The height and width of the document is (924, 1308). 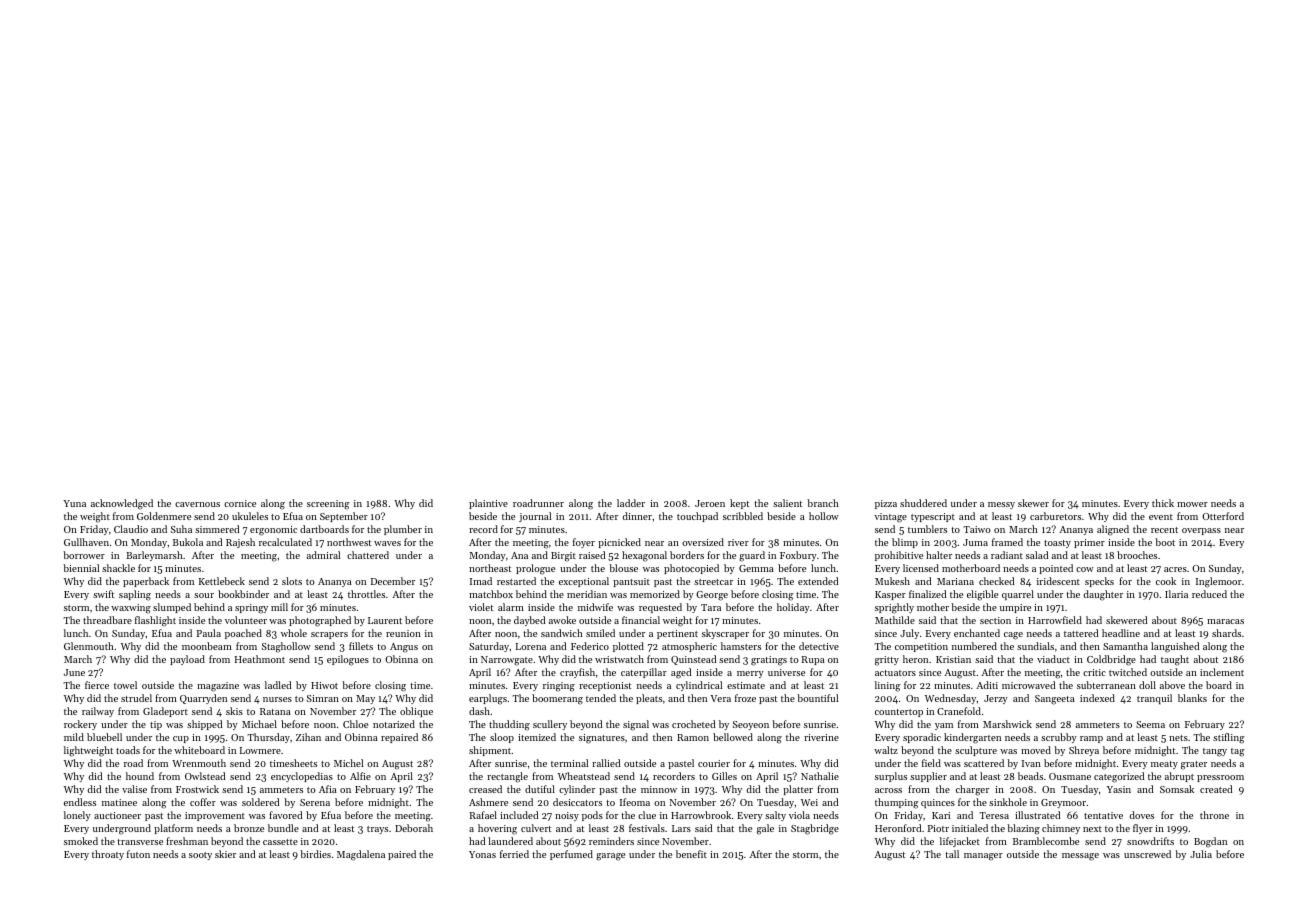 What do you see at coordinates (1001, 505) in the document?
I see `messy` at bounding box center [1001, 505].
